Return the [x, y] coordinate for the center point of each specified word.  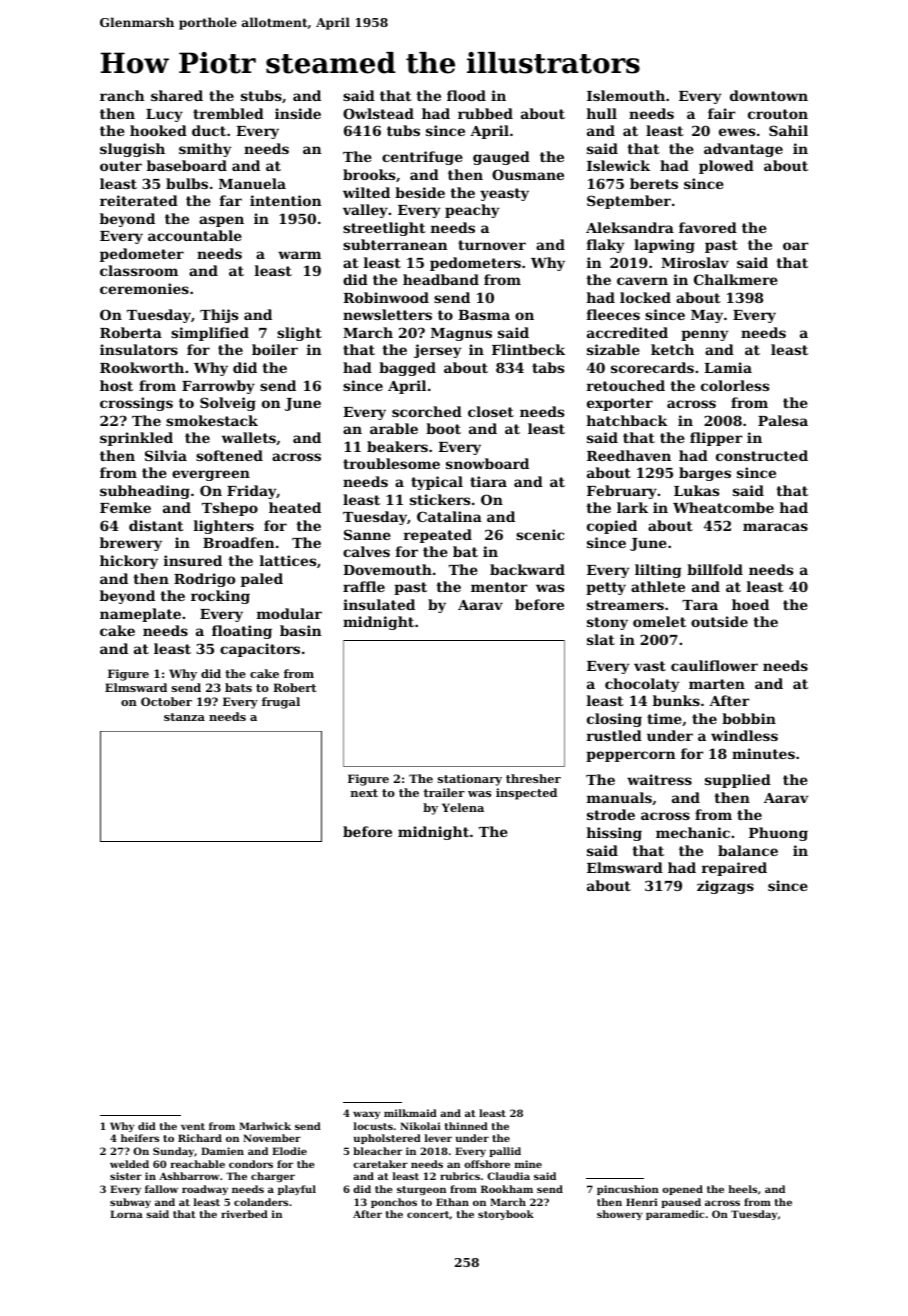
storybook [506, 1215]
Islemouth [626, 95]
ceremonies [144, 288]
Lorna [126, 1214]
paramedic [675, 1215]
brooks [369, 174]
